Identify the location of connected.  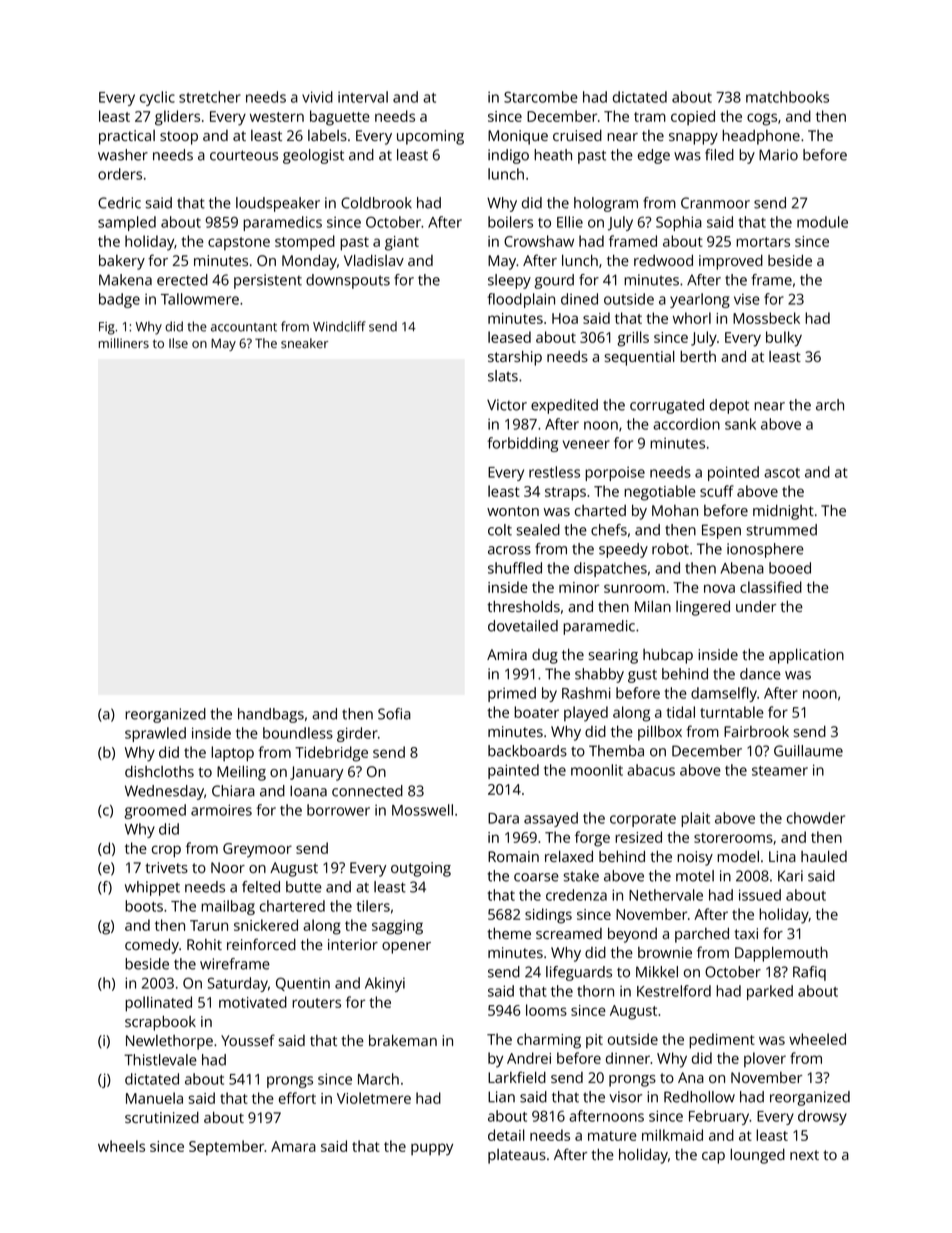
(367, 791).
